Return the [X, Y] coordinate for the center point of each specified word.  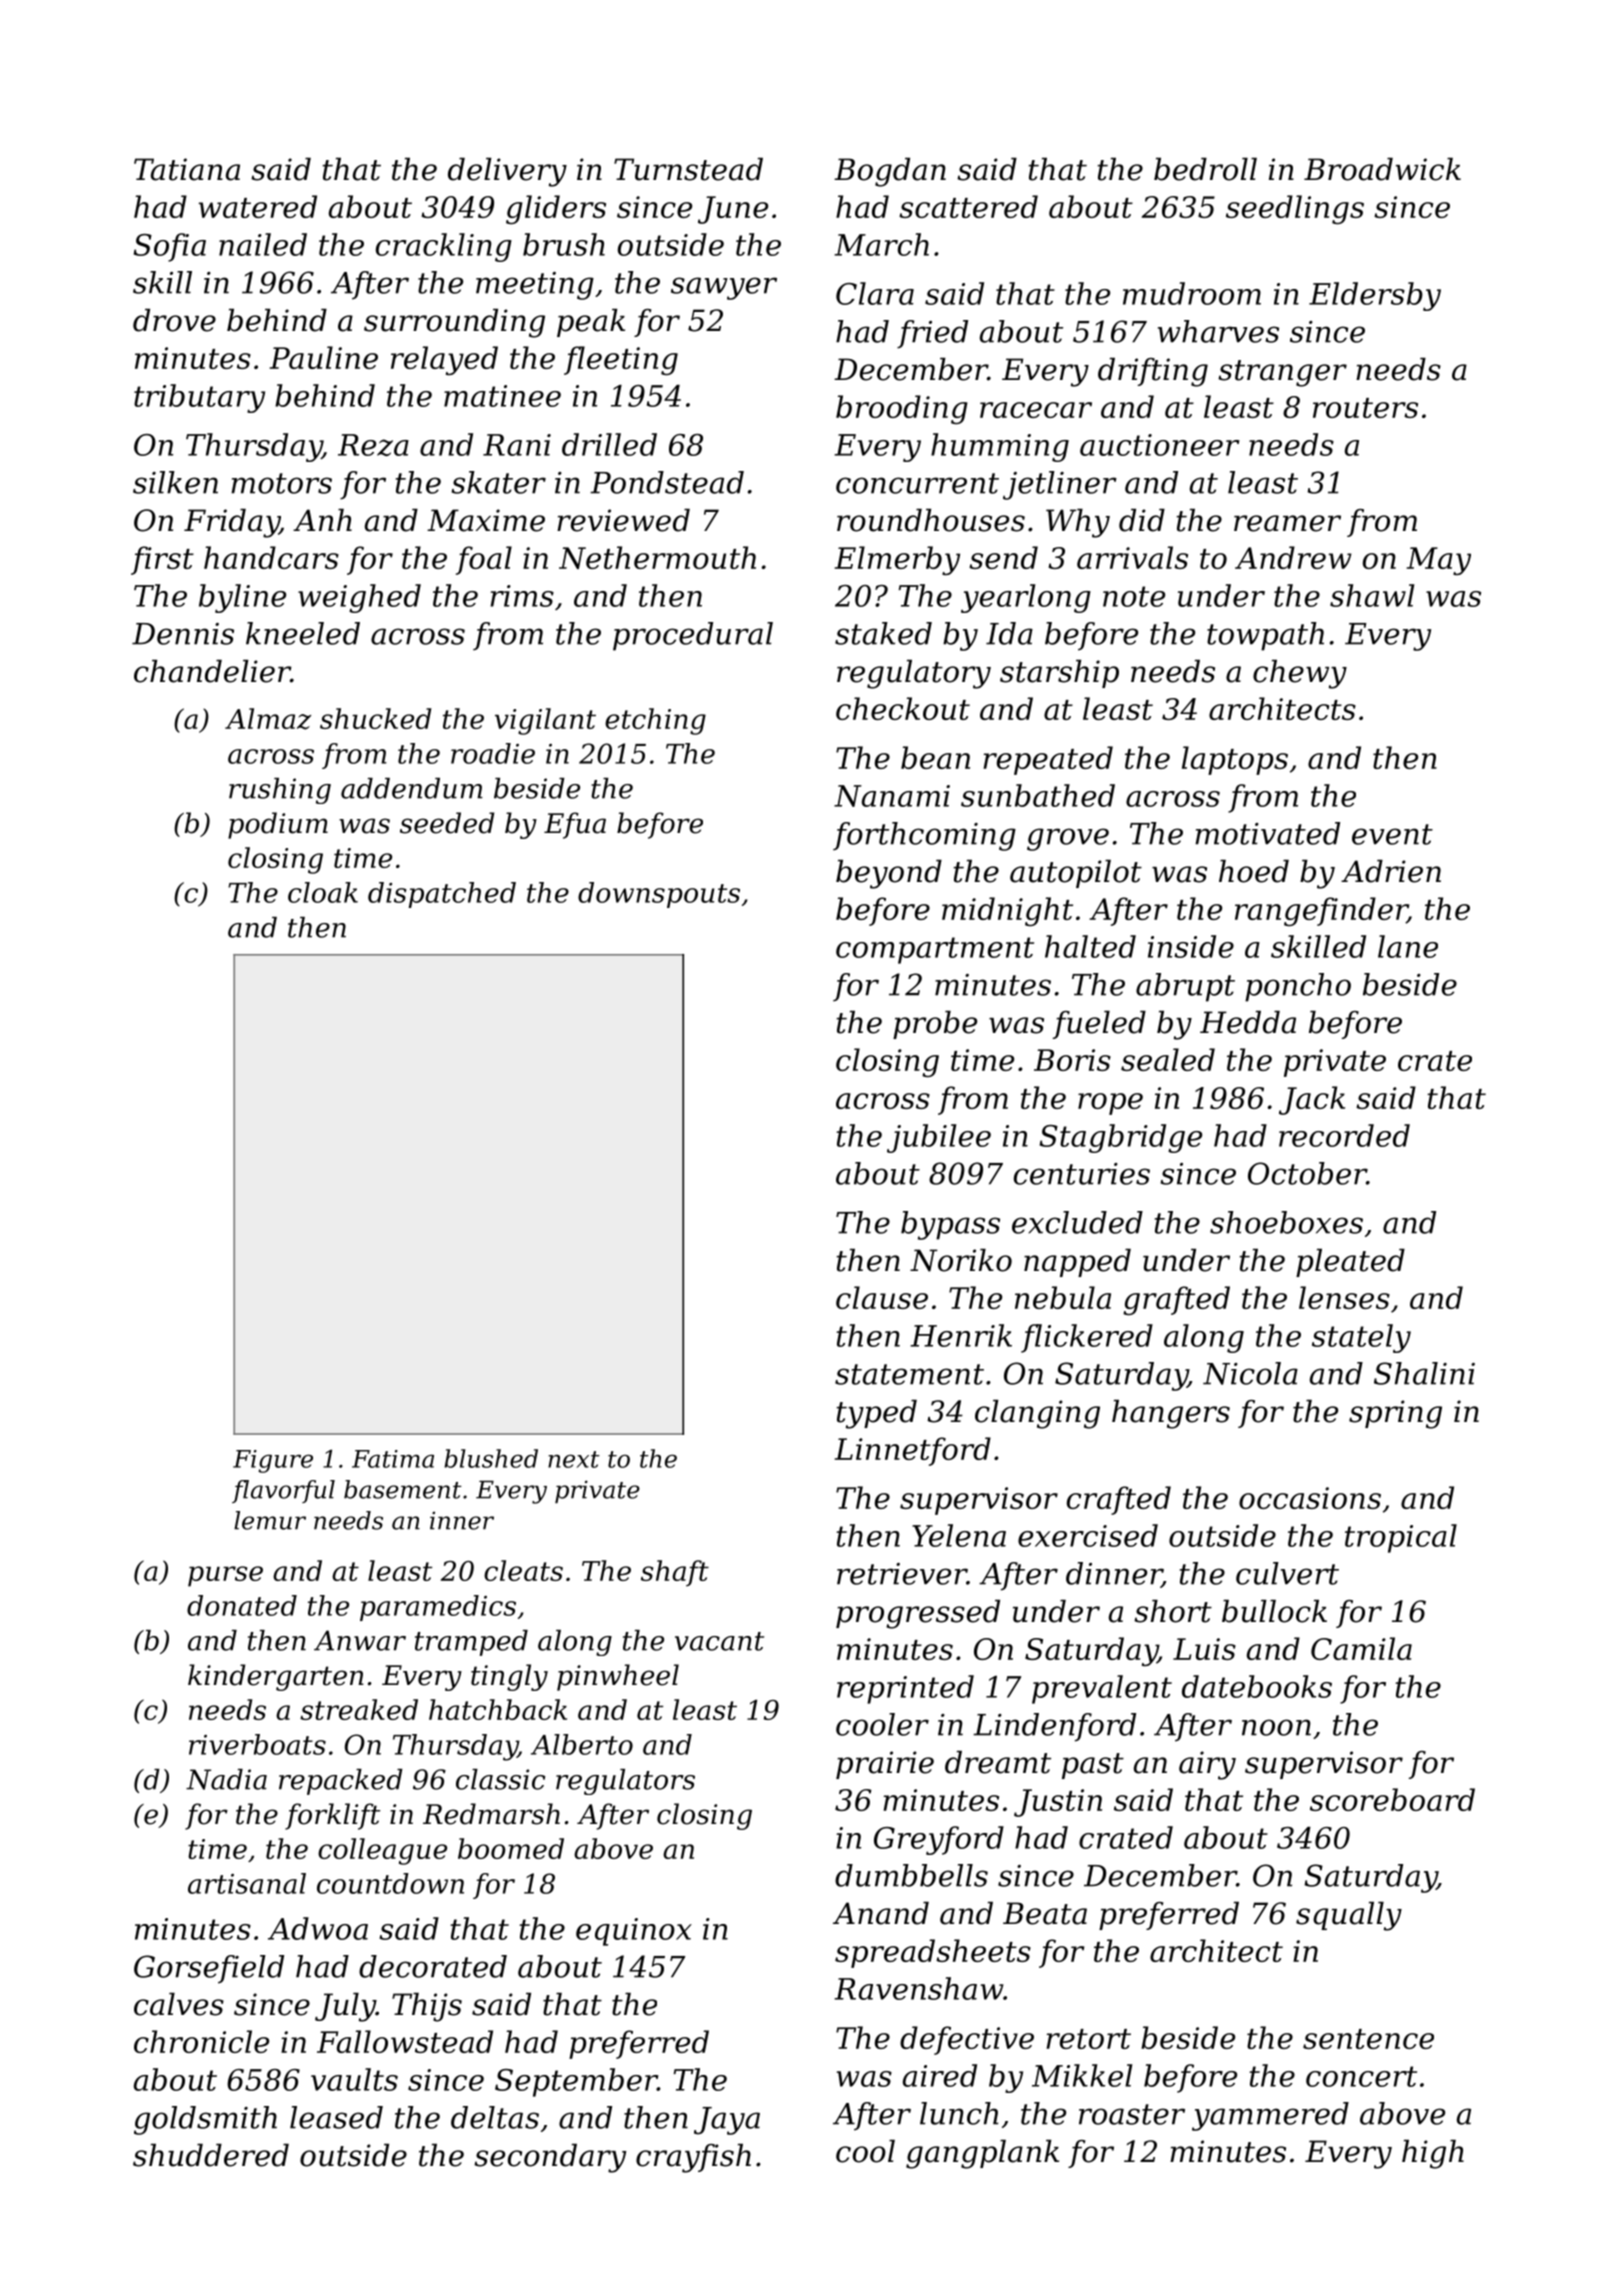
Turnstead [688, 169]
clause [882, 1297]
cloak [323, 892]
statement [909, 1374]
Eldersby [1375, 296]
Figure [273, 1461]
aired [940, 2075]
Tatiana [187, 169]
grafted [1176, 1300]
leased [336, 2117]
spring [1395, 1414]
